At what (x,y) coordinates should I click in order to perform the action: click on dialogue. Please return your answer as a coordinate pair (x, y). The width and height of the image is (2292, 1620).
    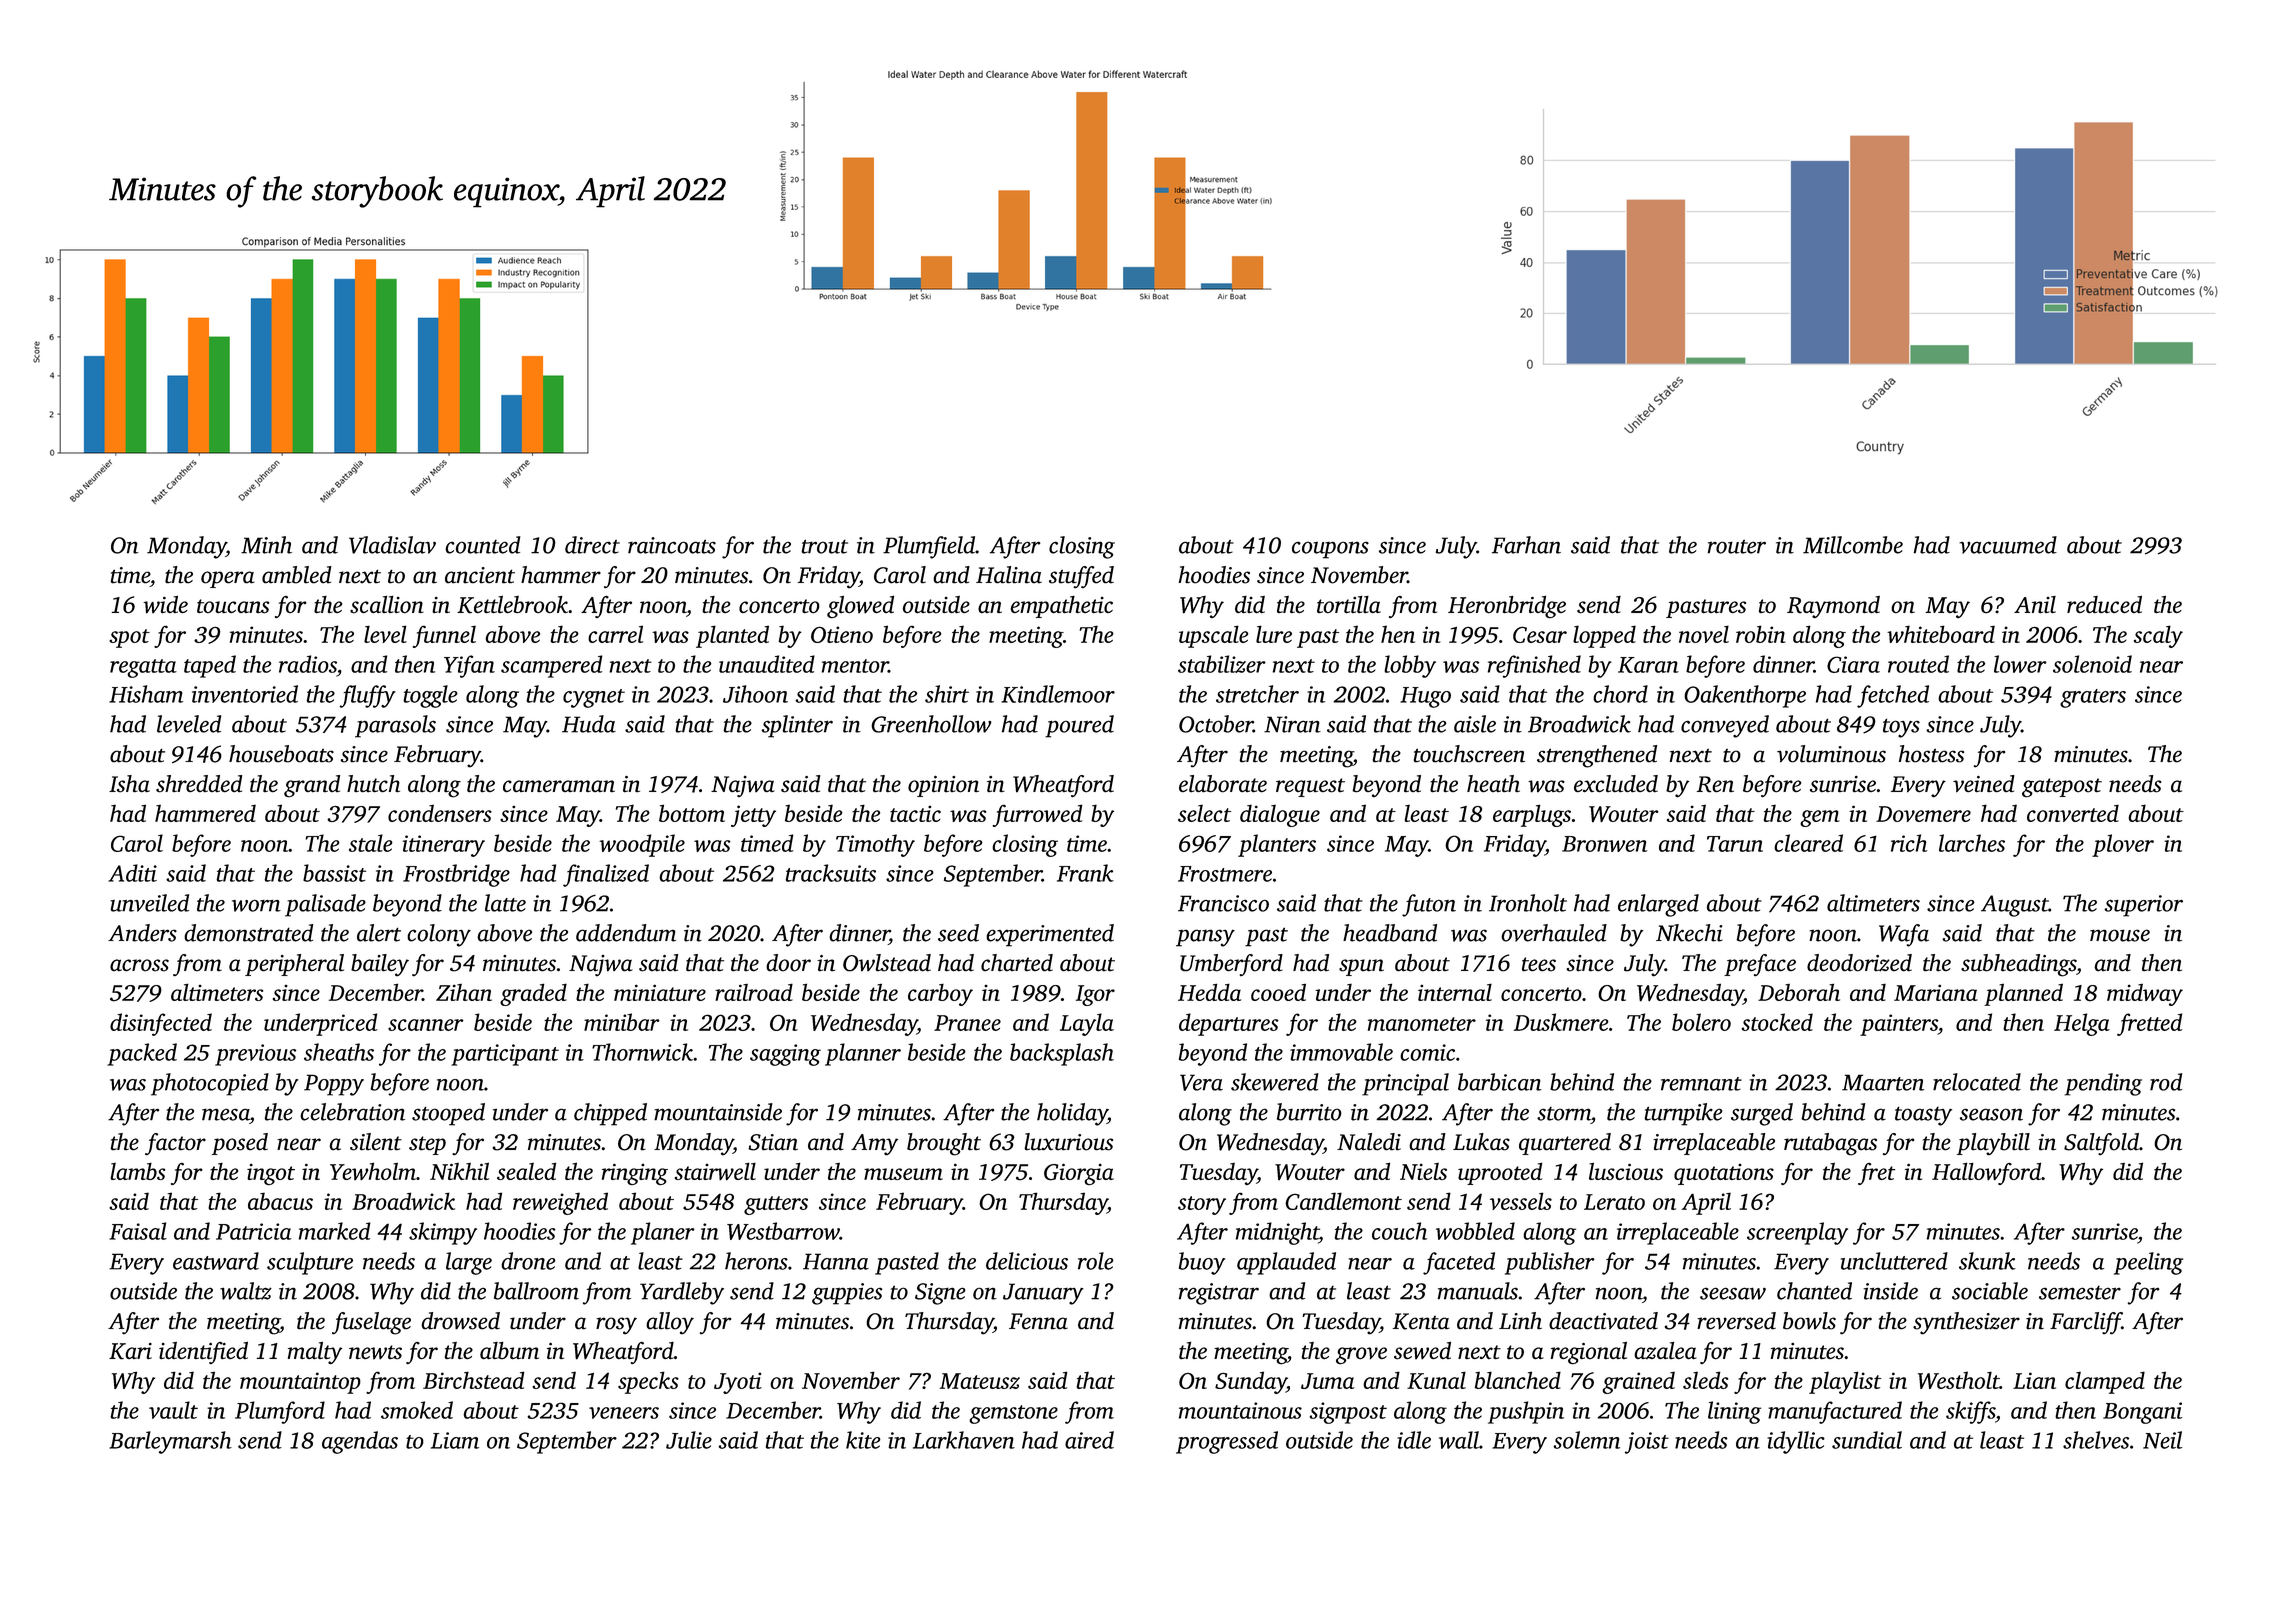
    Looking at the image, I should click on (1280, 815).
